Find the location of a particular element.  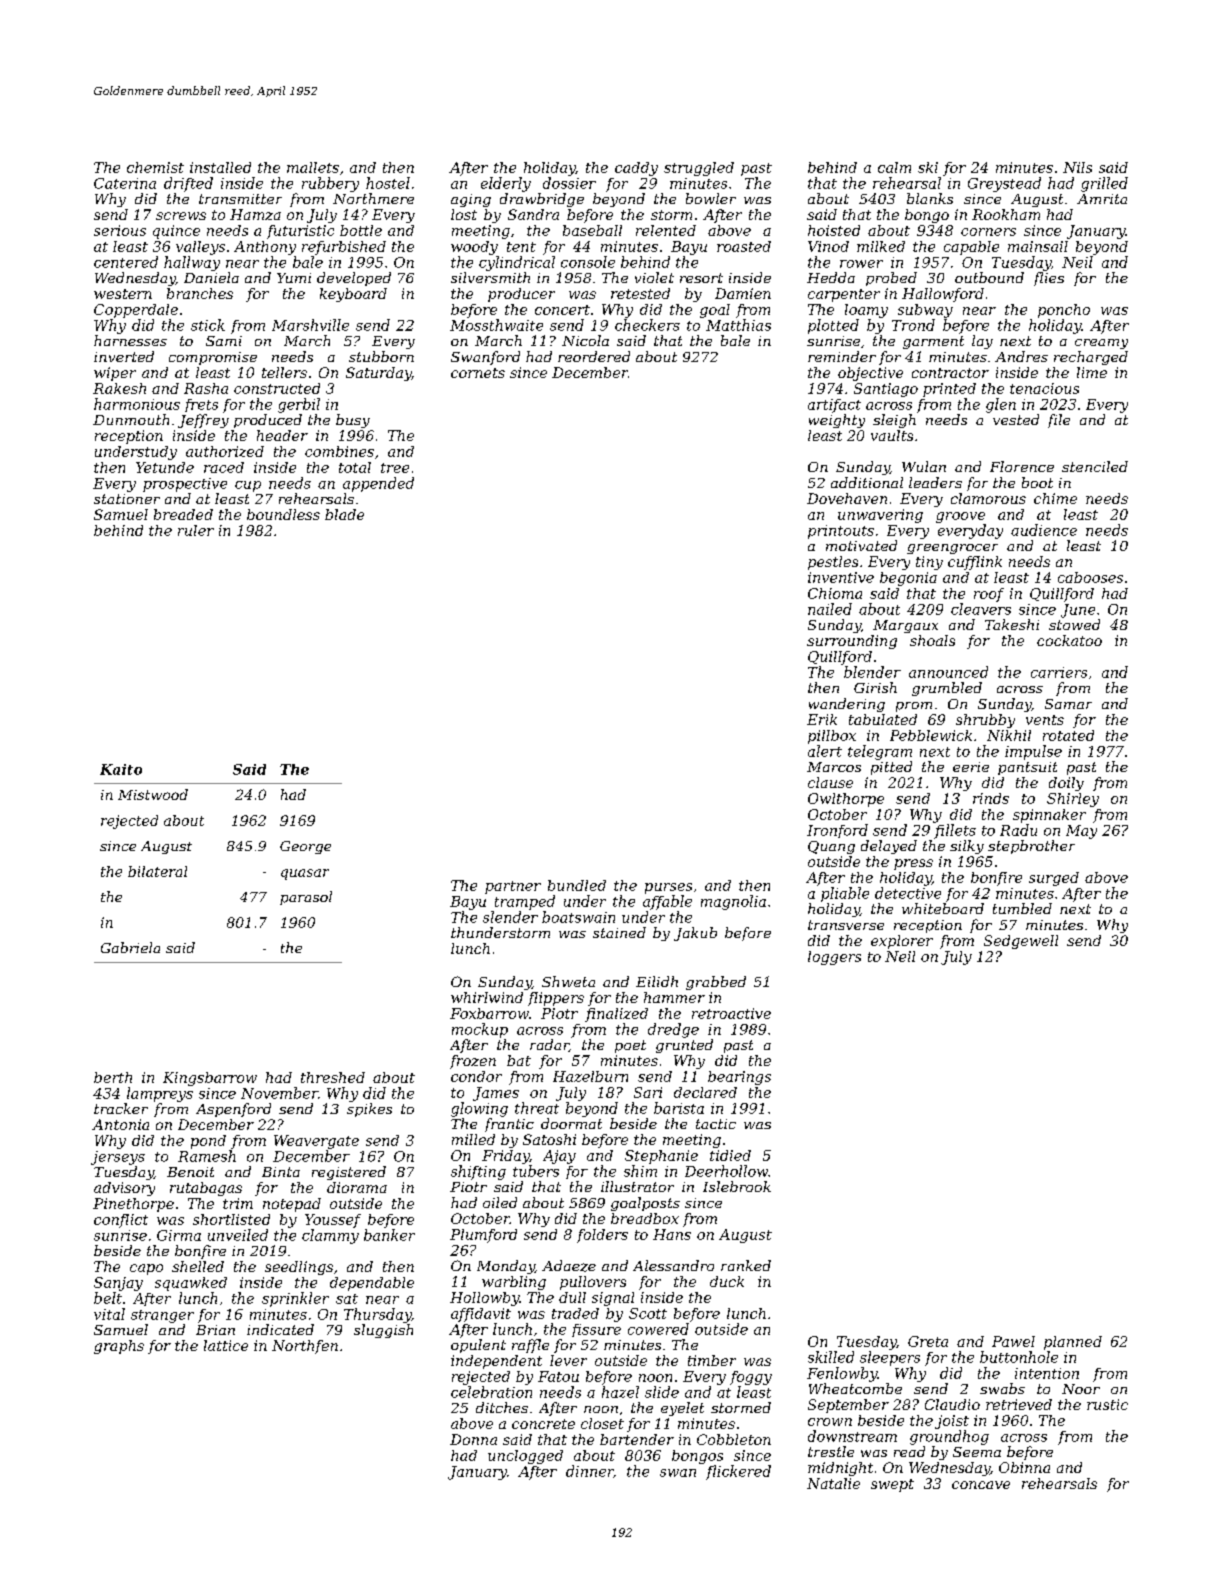

bilateral is located at coordinates (157, 871).
